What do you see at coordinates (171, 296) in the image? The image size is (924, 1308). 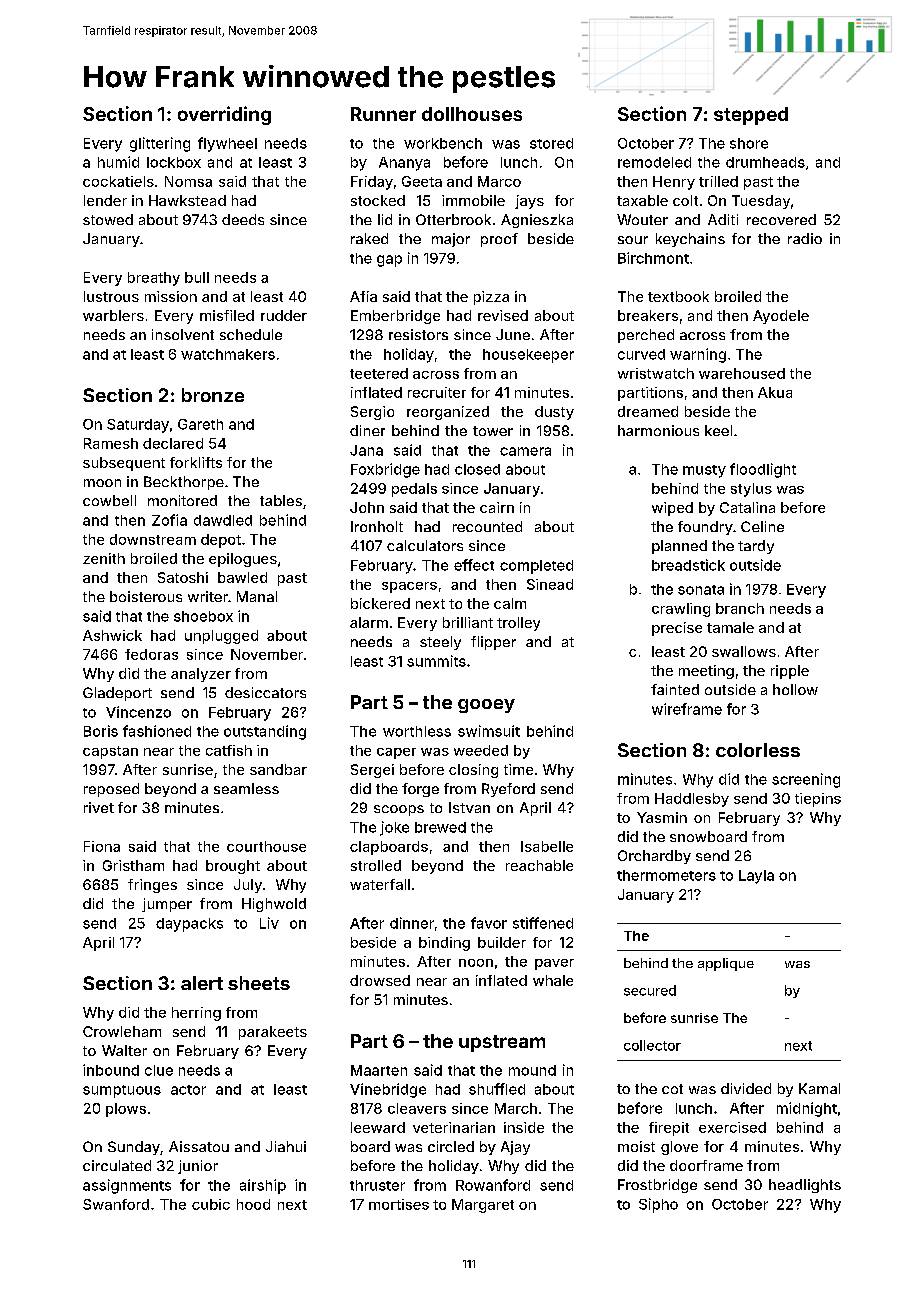 I see `mission` at bounding box center [171, 296].
